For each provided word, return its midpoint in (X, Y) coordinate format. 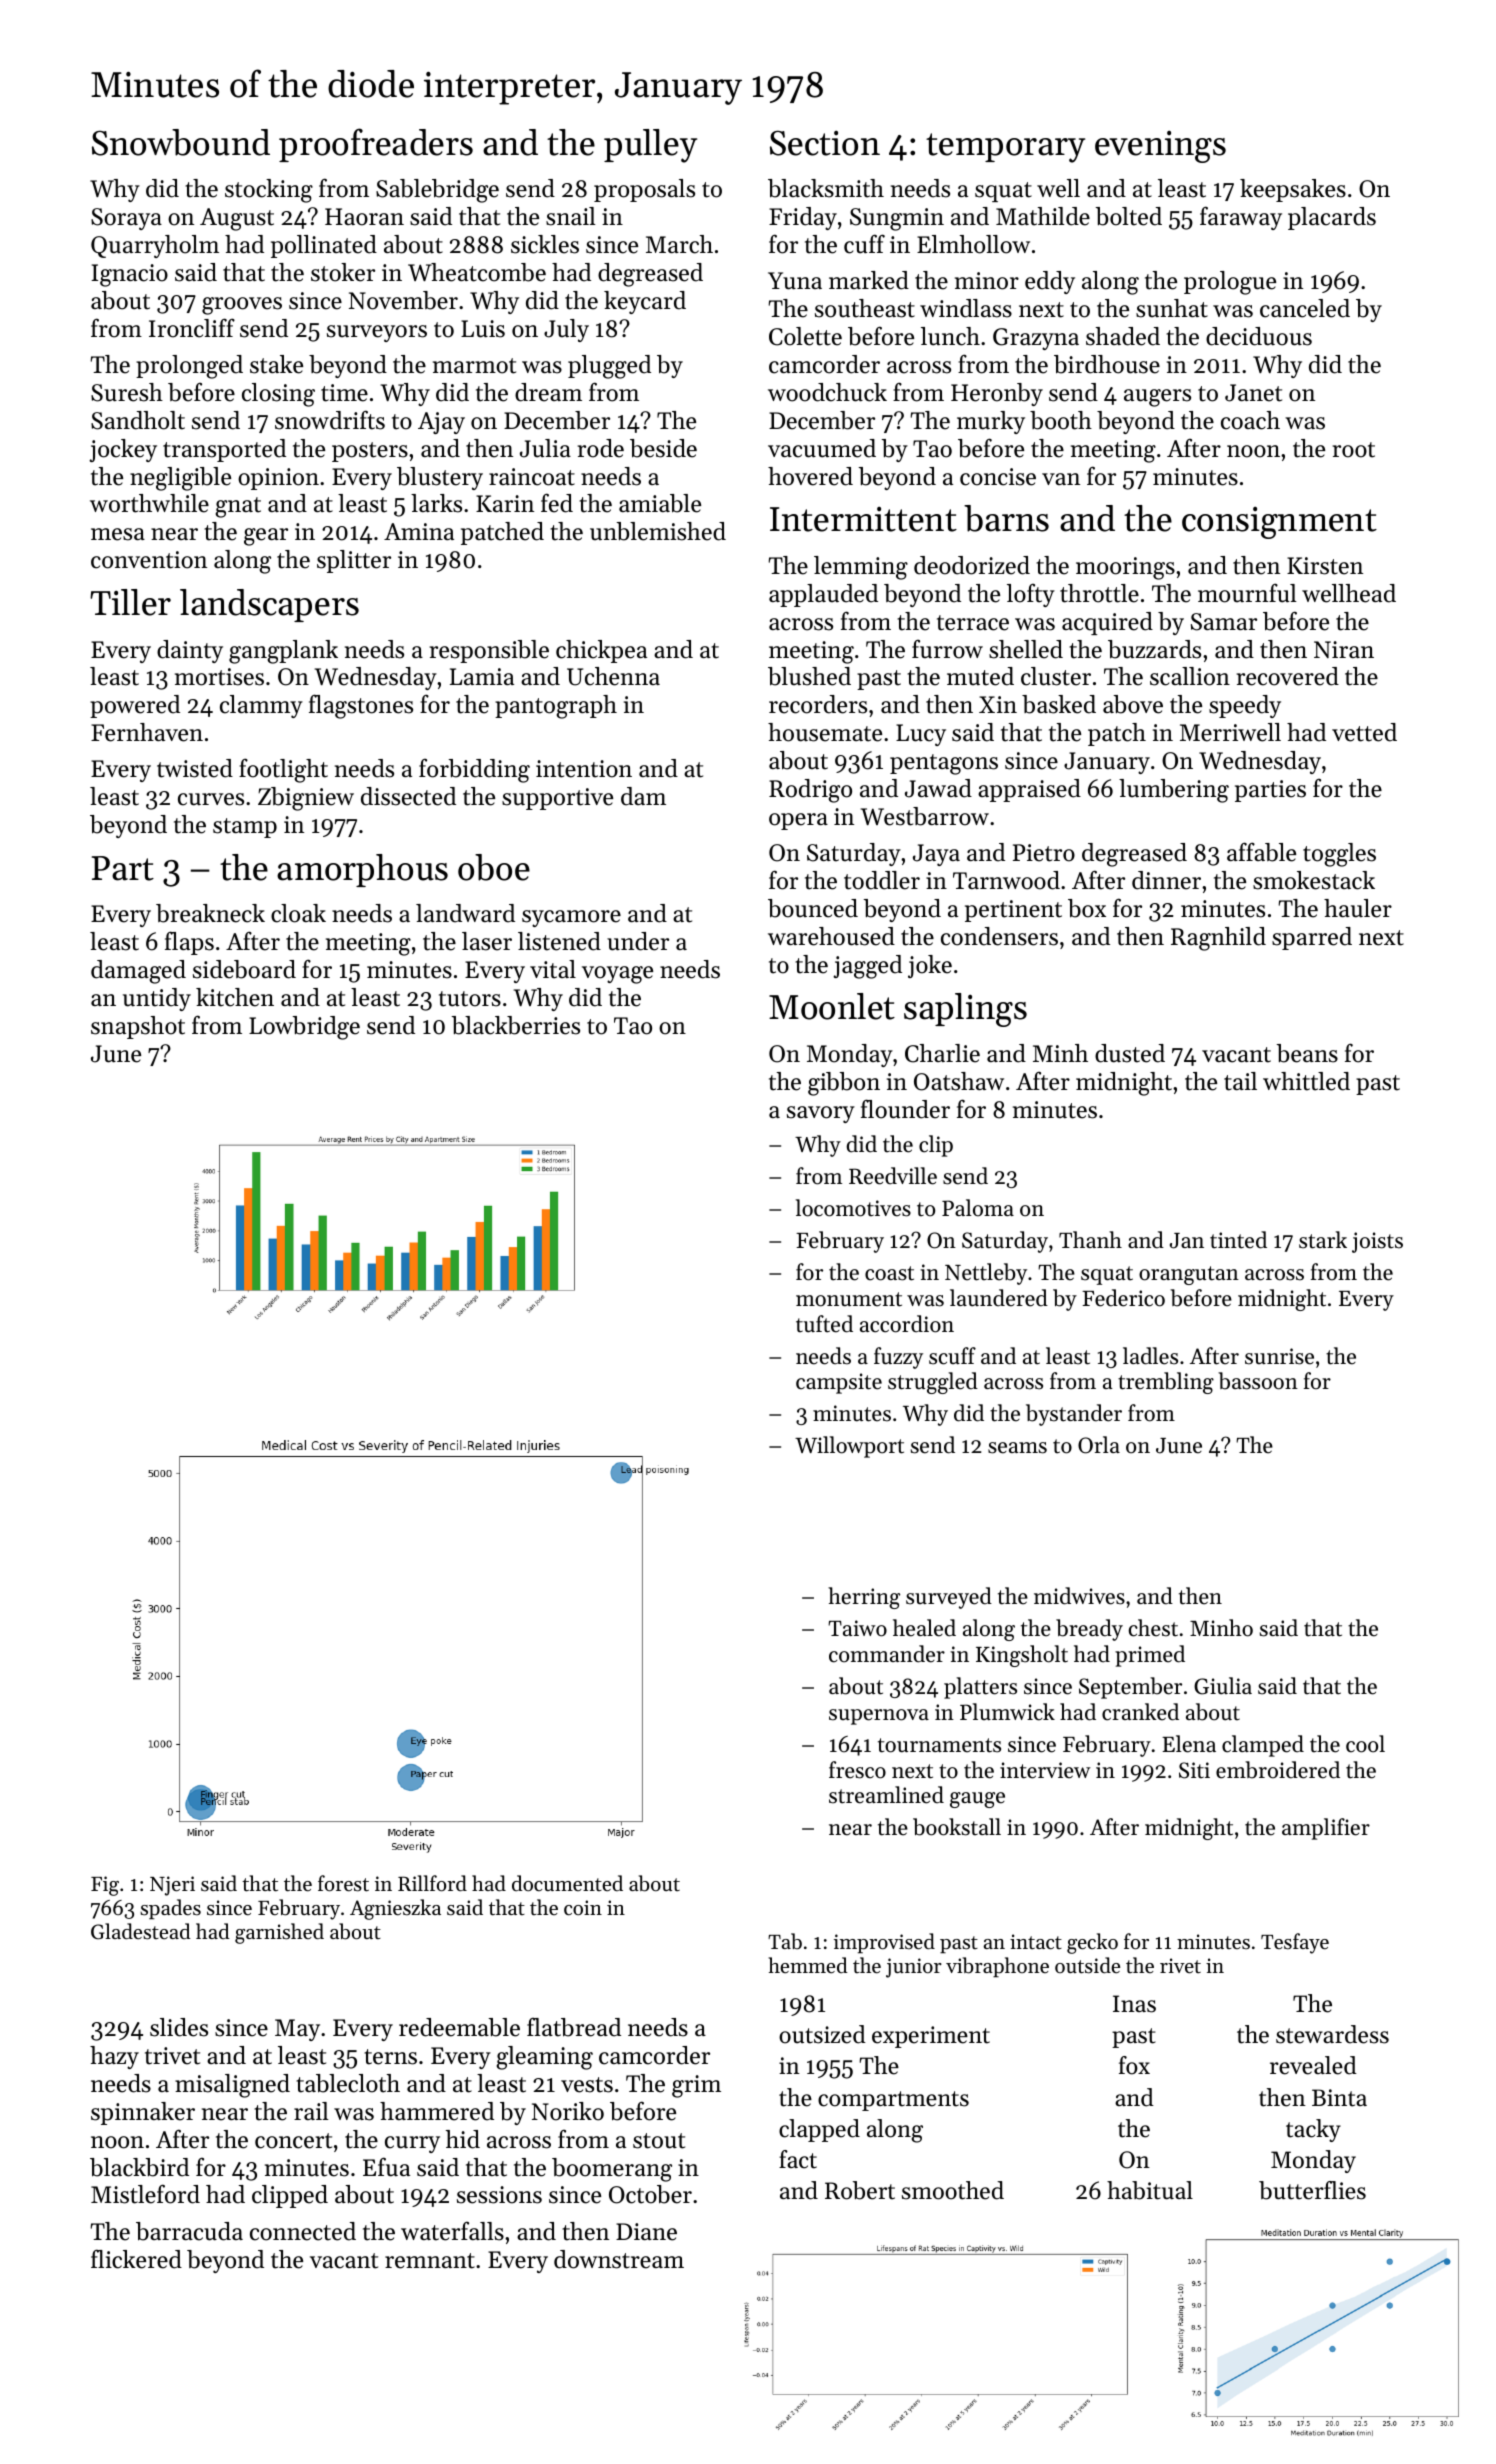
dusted (1130, 1053)
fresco (857, 1770)
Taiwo (857, 1628)
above (1133, 704)
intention (584, 769)
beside (663, 448)
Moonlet (832, 1006)
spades (170, 1909)
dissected (408, 796)
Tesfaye (1295, 1943)
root (1354, 450)
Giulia (1223, 1686)
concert (293, 2141)
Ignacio (129, 275)
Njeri (172, 1886)
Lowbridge (304, 1028)
